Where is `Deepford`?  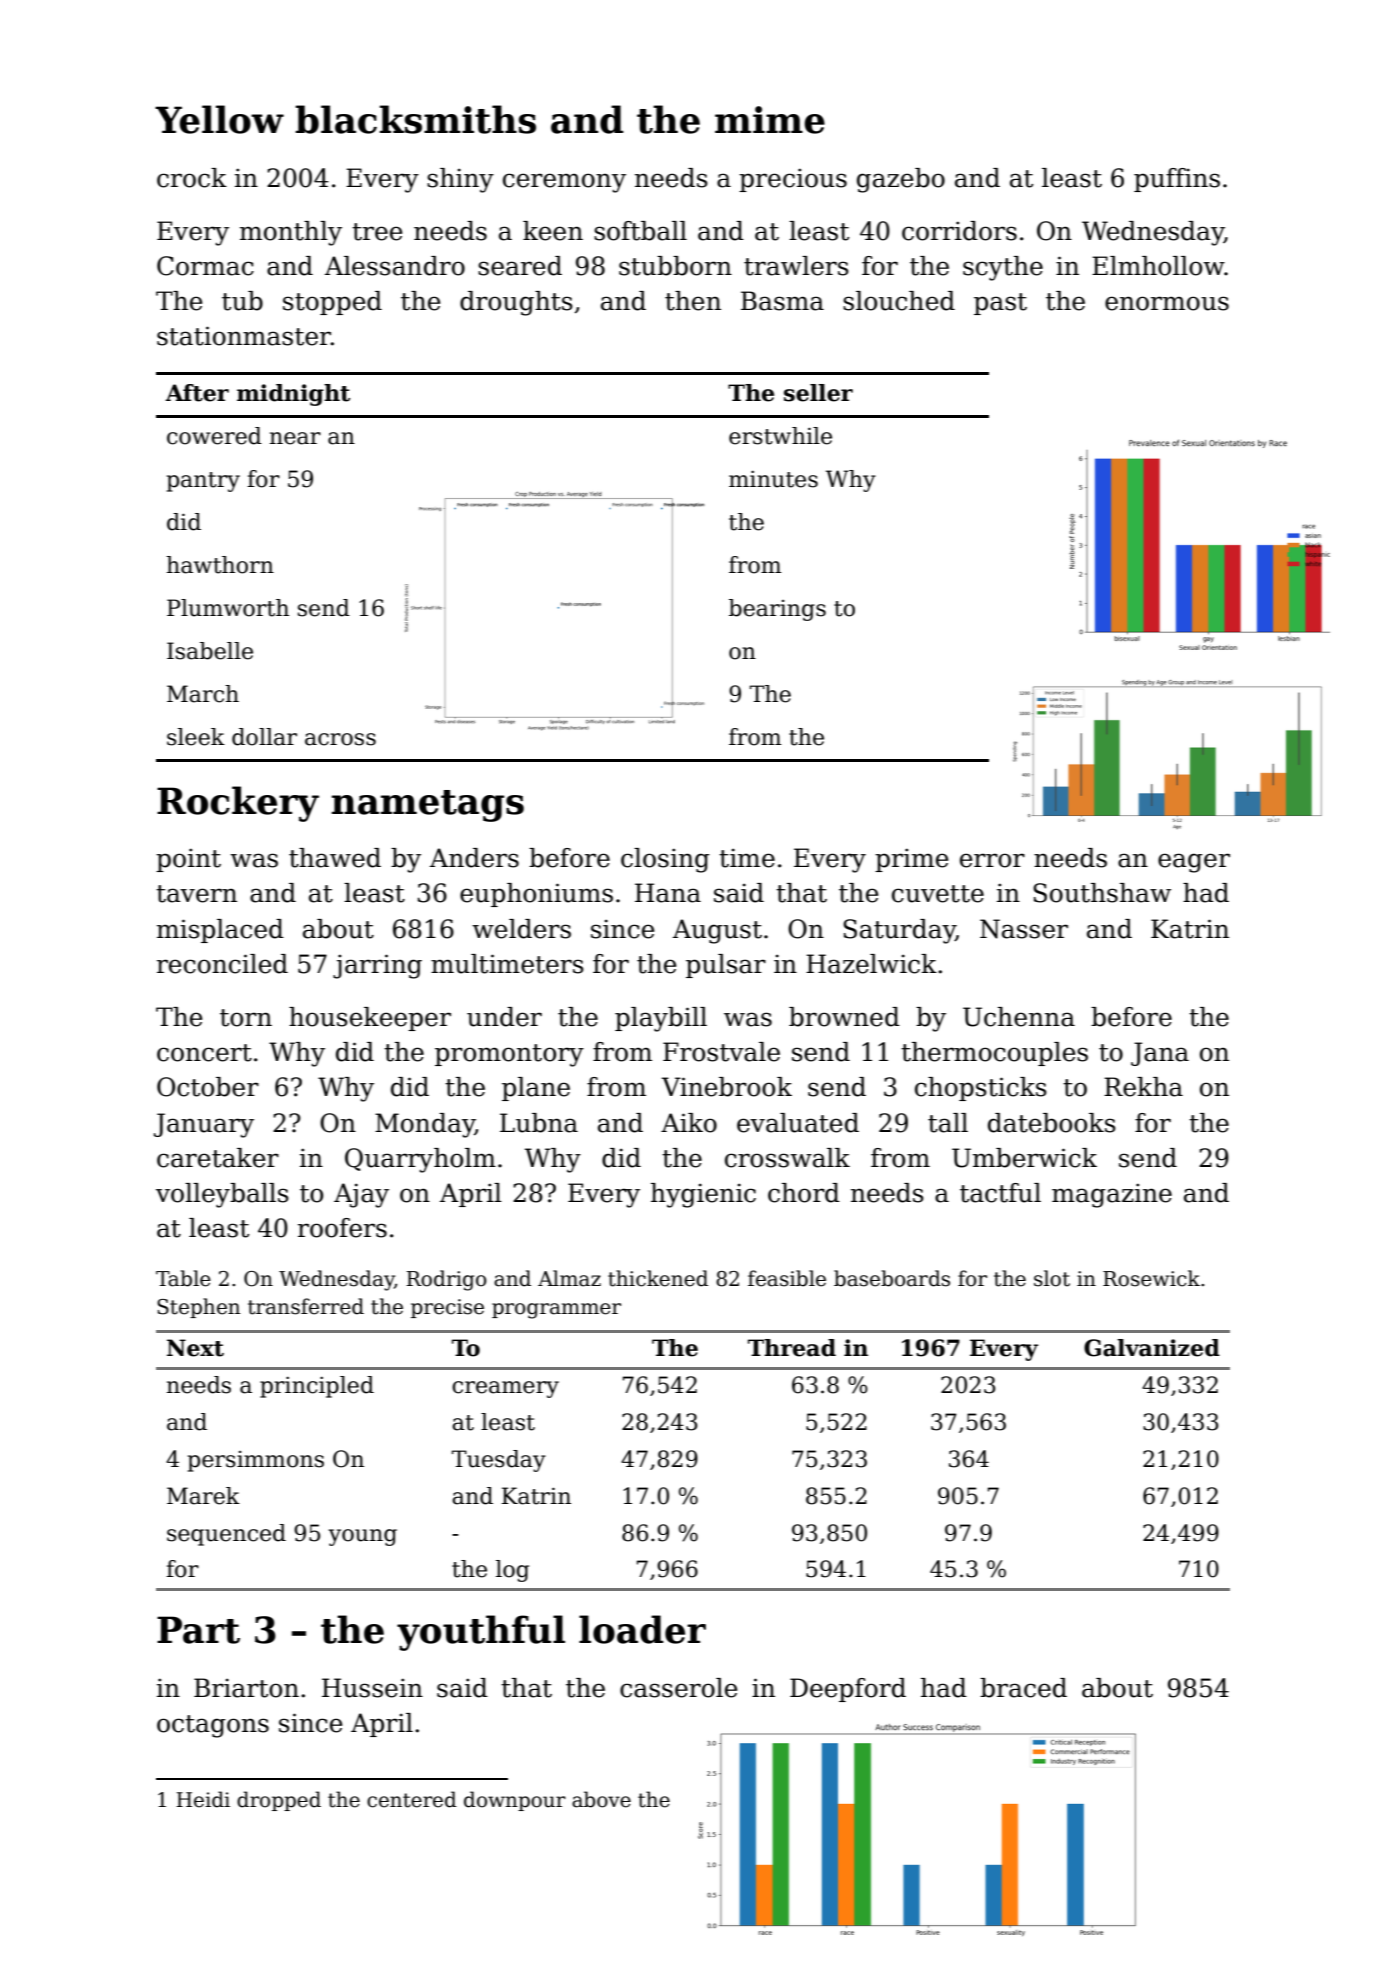
Deepford is located at coordinates (848, 1690).
